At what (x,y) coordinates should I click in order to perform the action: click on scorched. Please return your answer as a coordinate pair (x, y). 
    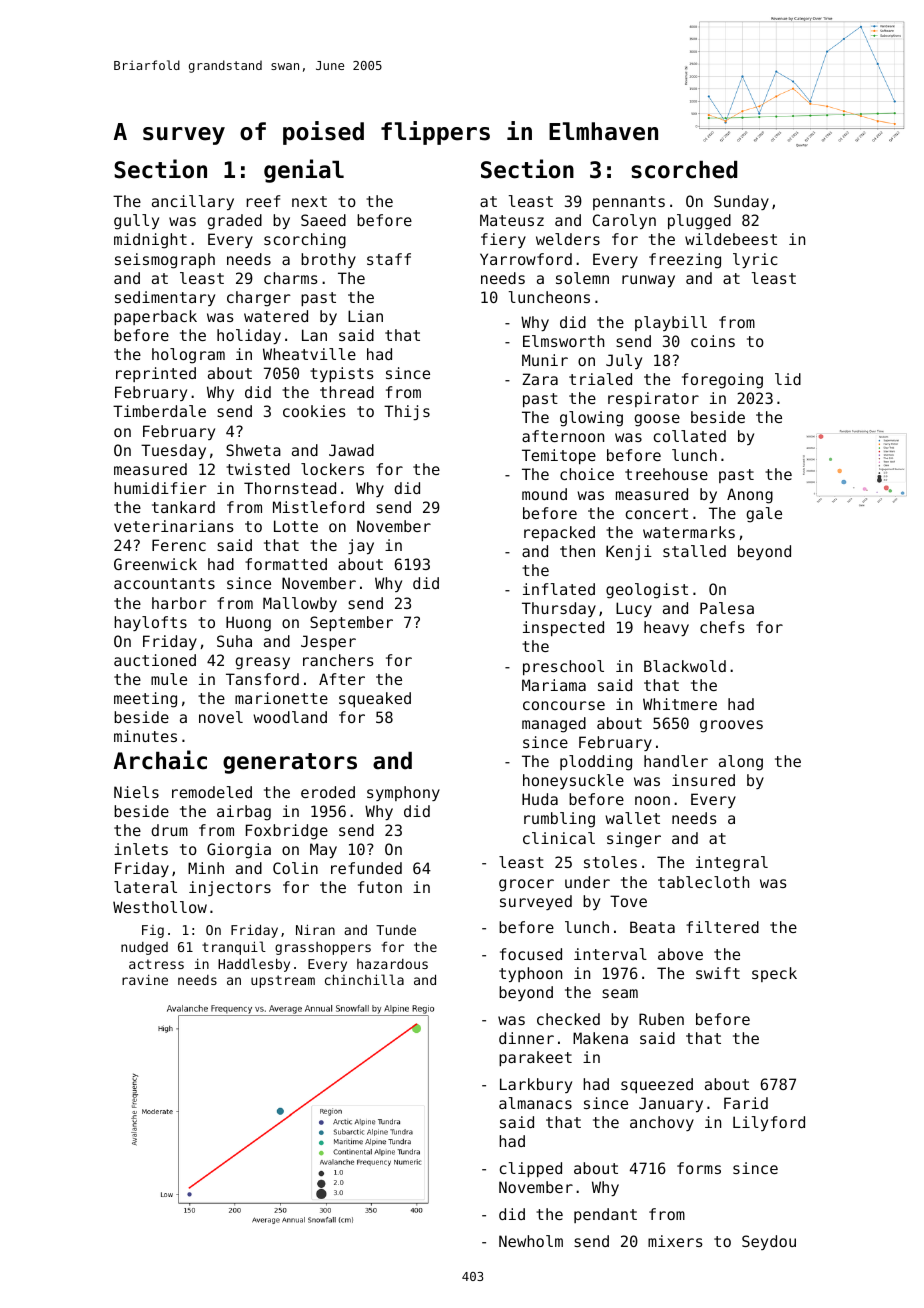
    Looking at the image, I should click on (684, 170).
